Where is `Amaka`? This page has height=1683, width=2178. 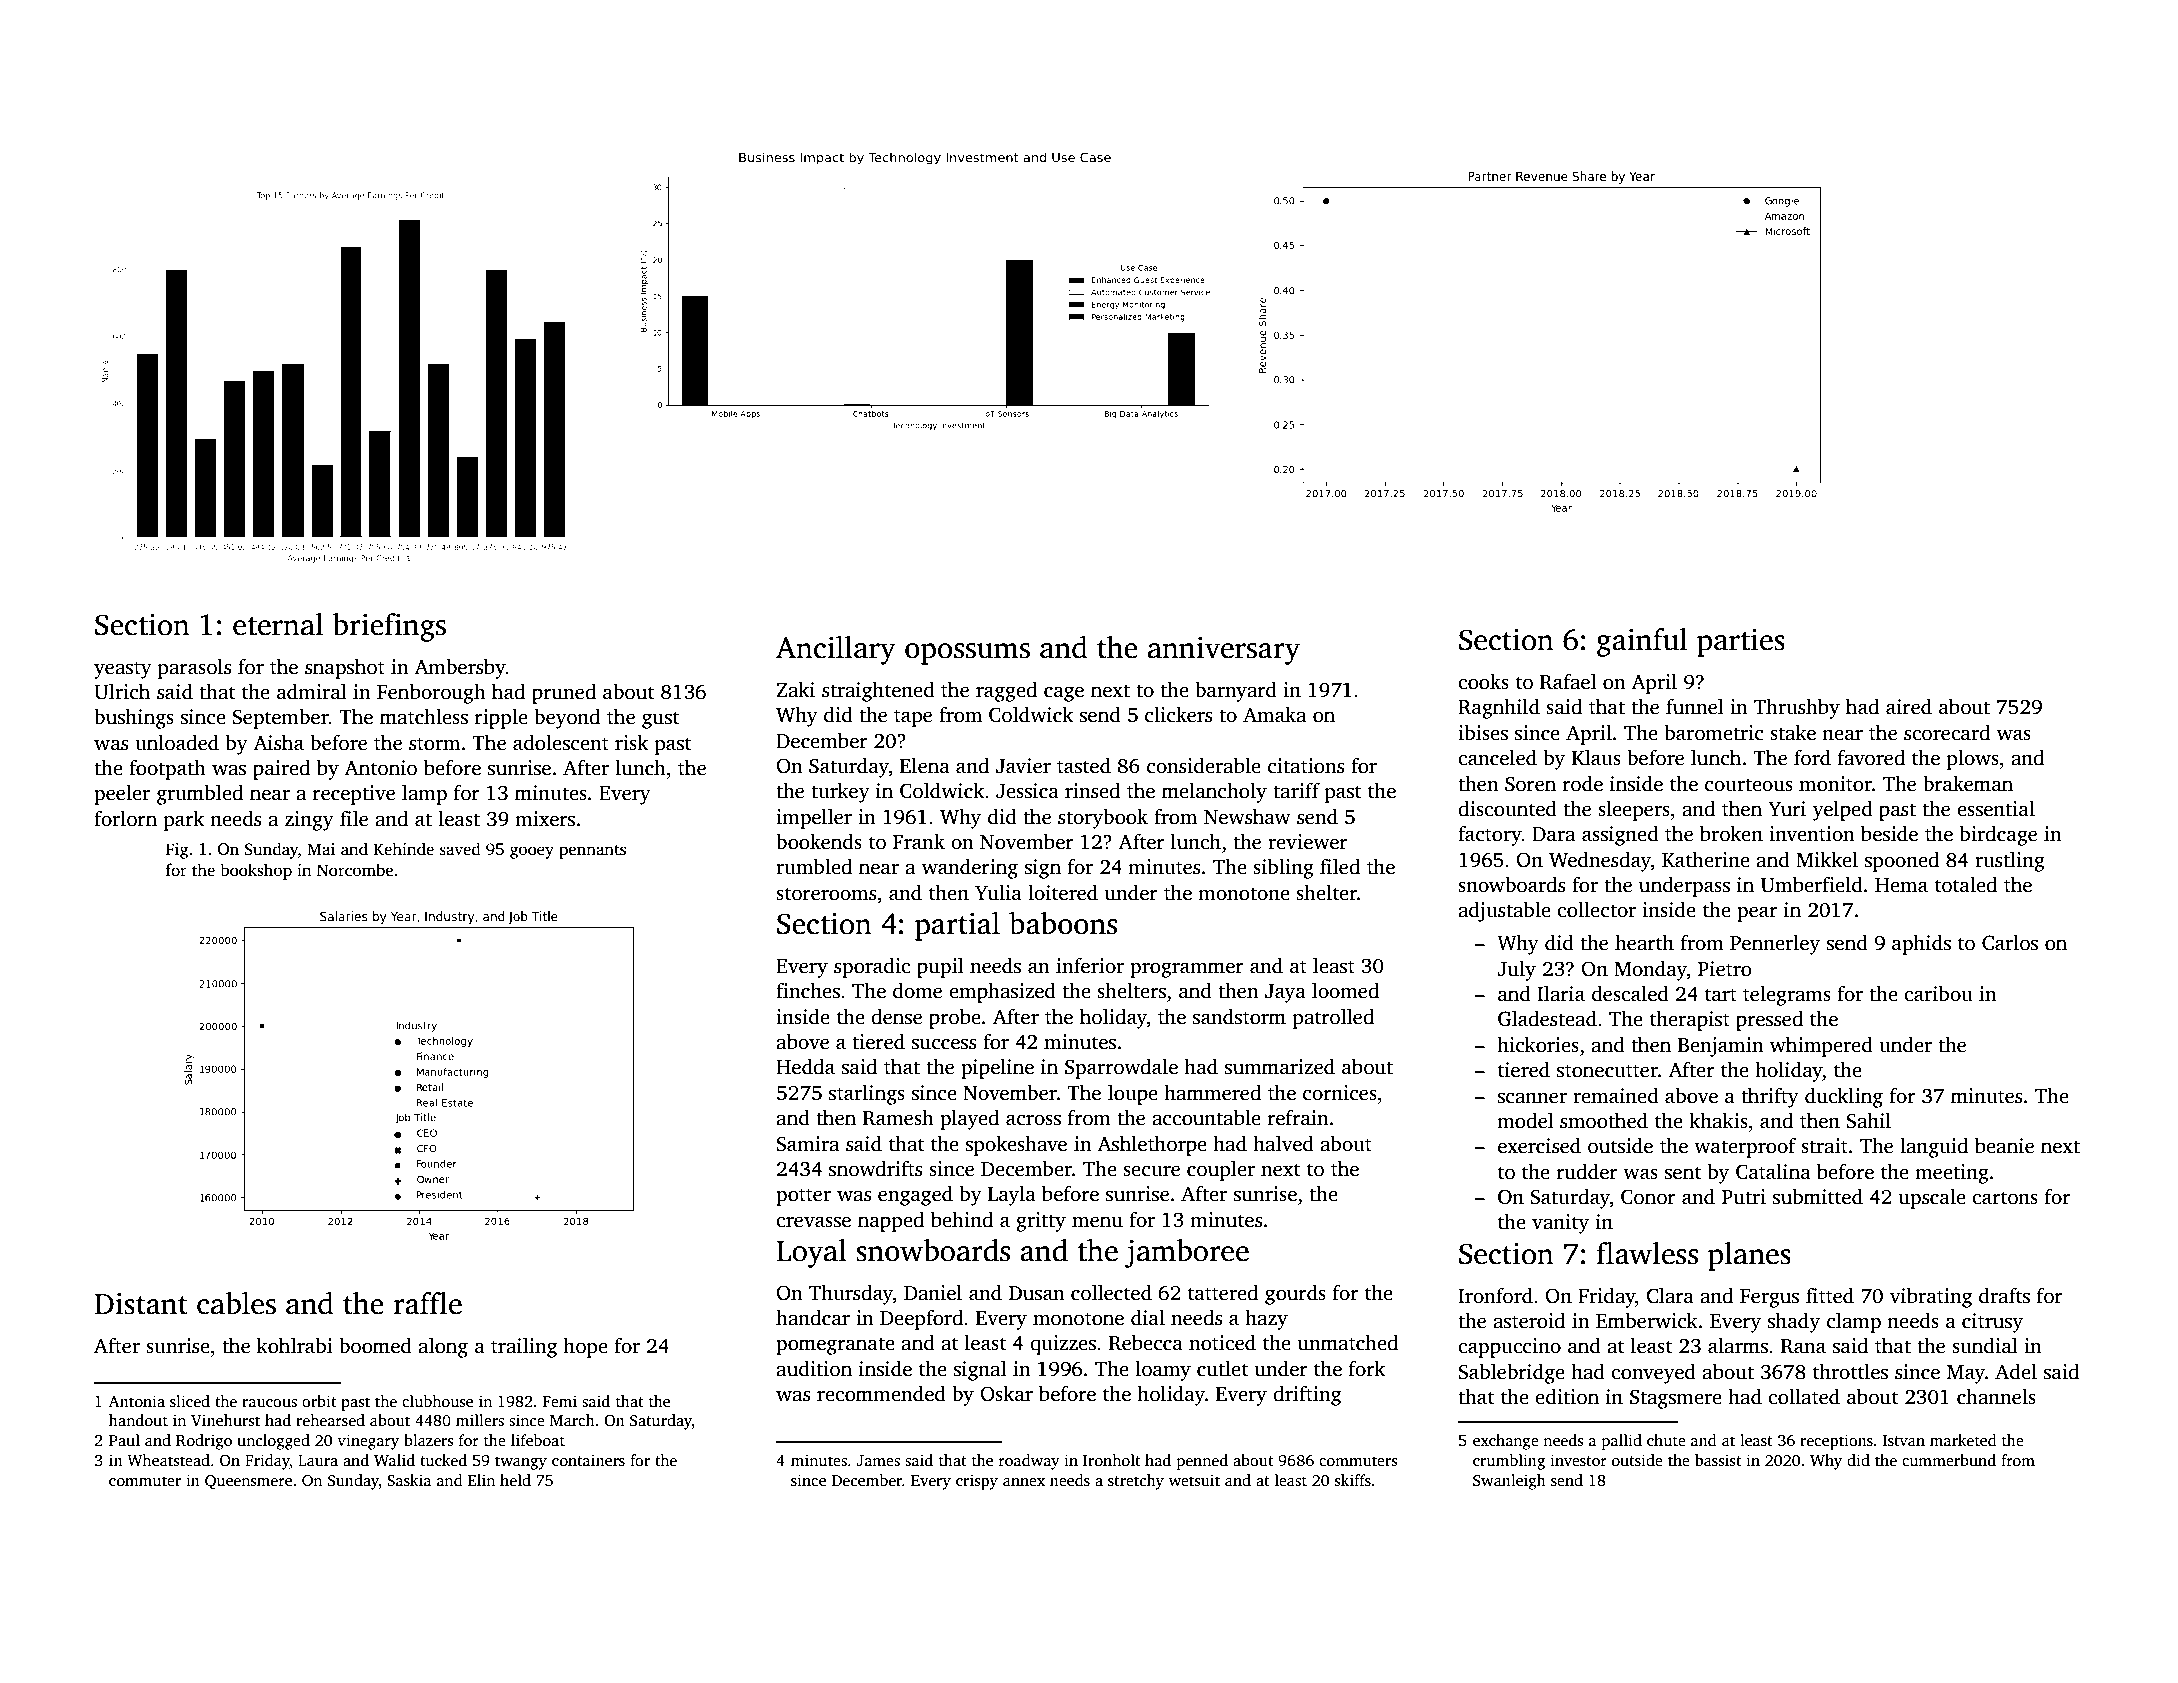 Amaka is located at coordinates (1274, 714).
